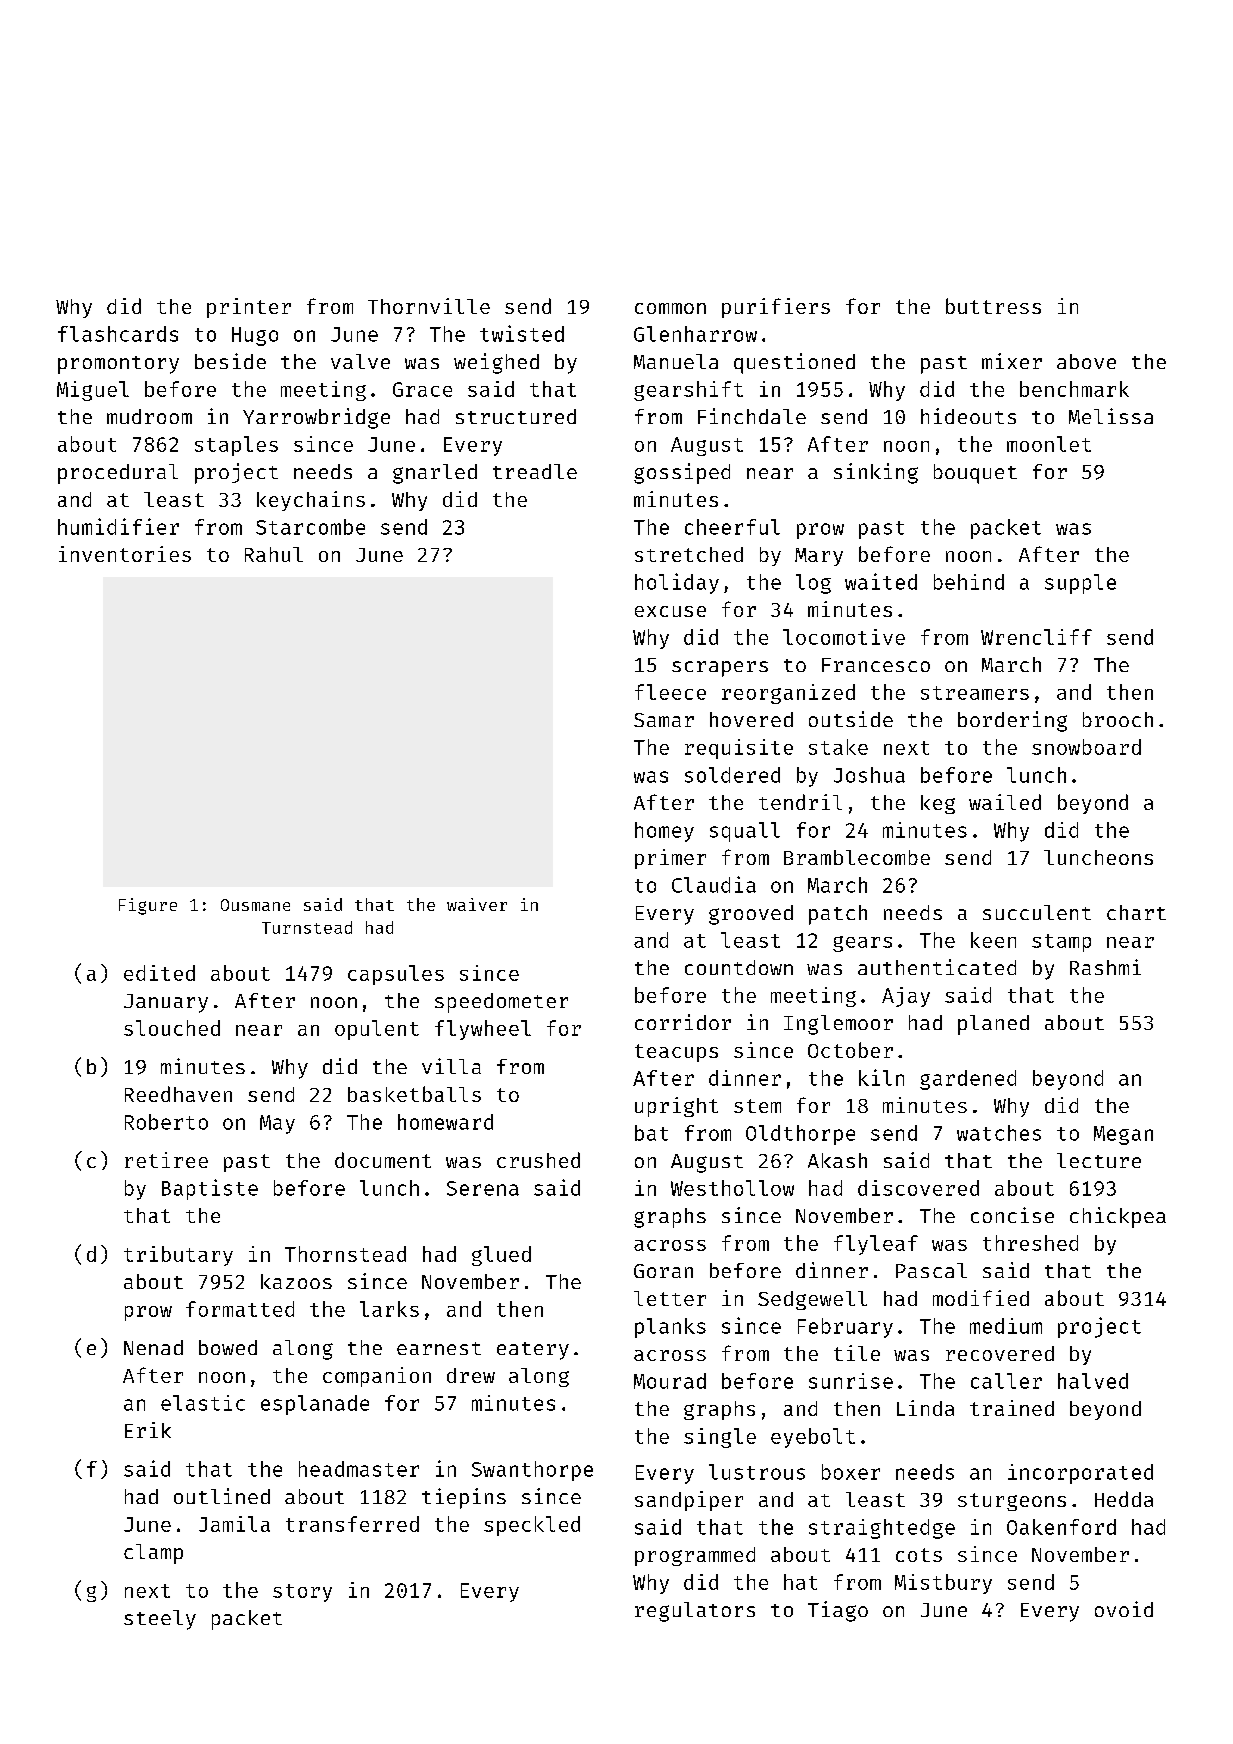  What do you see at coordinates (148, 906) in the screenshot?
I see `Figure` at bounding box center [148, 906].
